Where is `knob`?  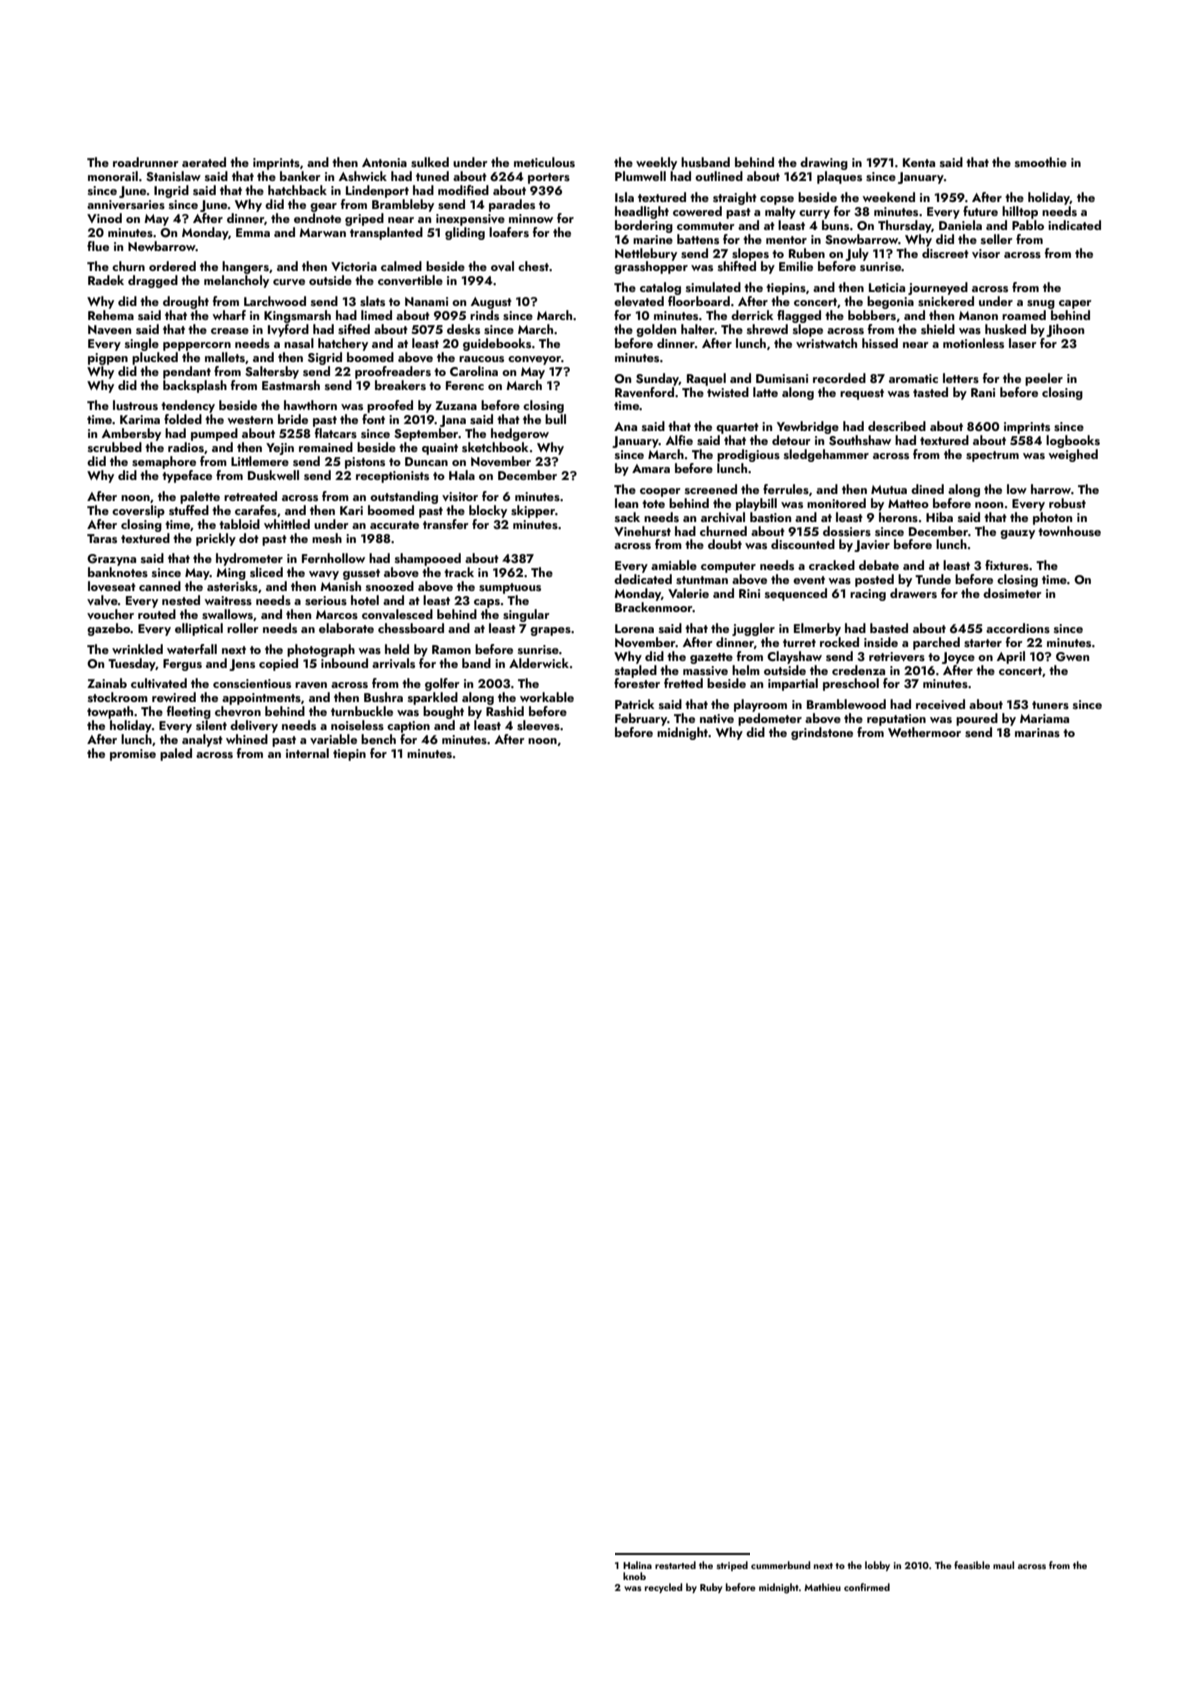 knob is located at coordinates (634, 1576).
